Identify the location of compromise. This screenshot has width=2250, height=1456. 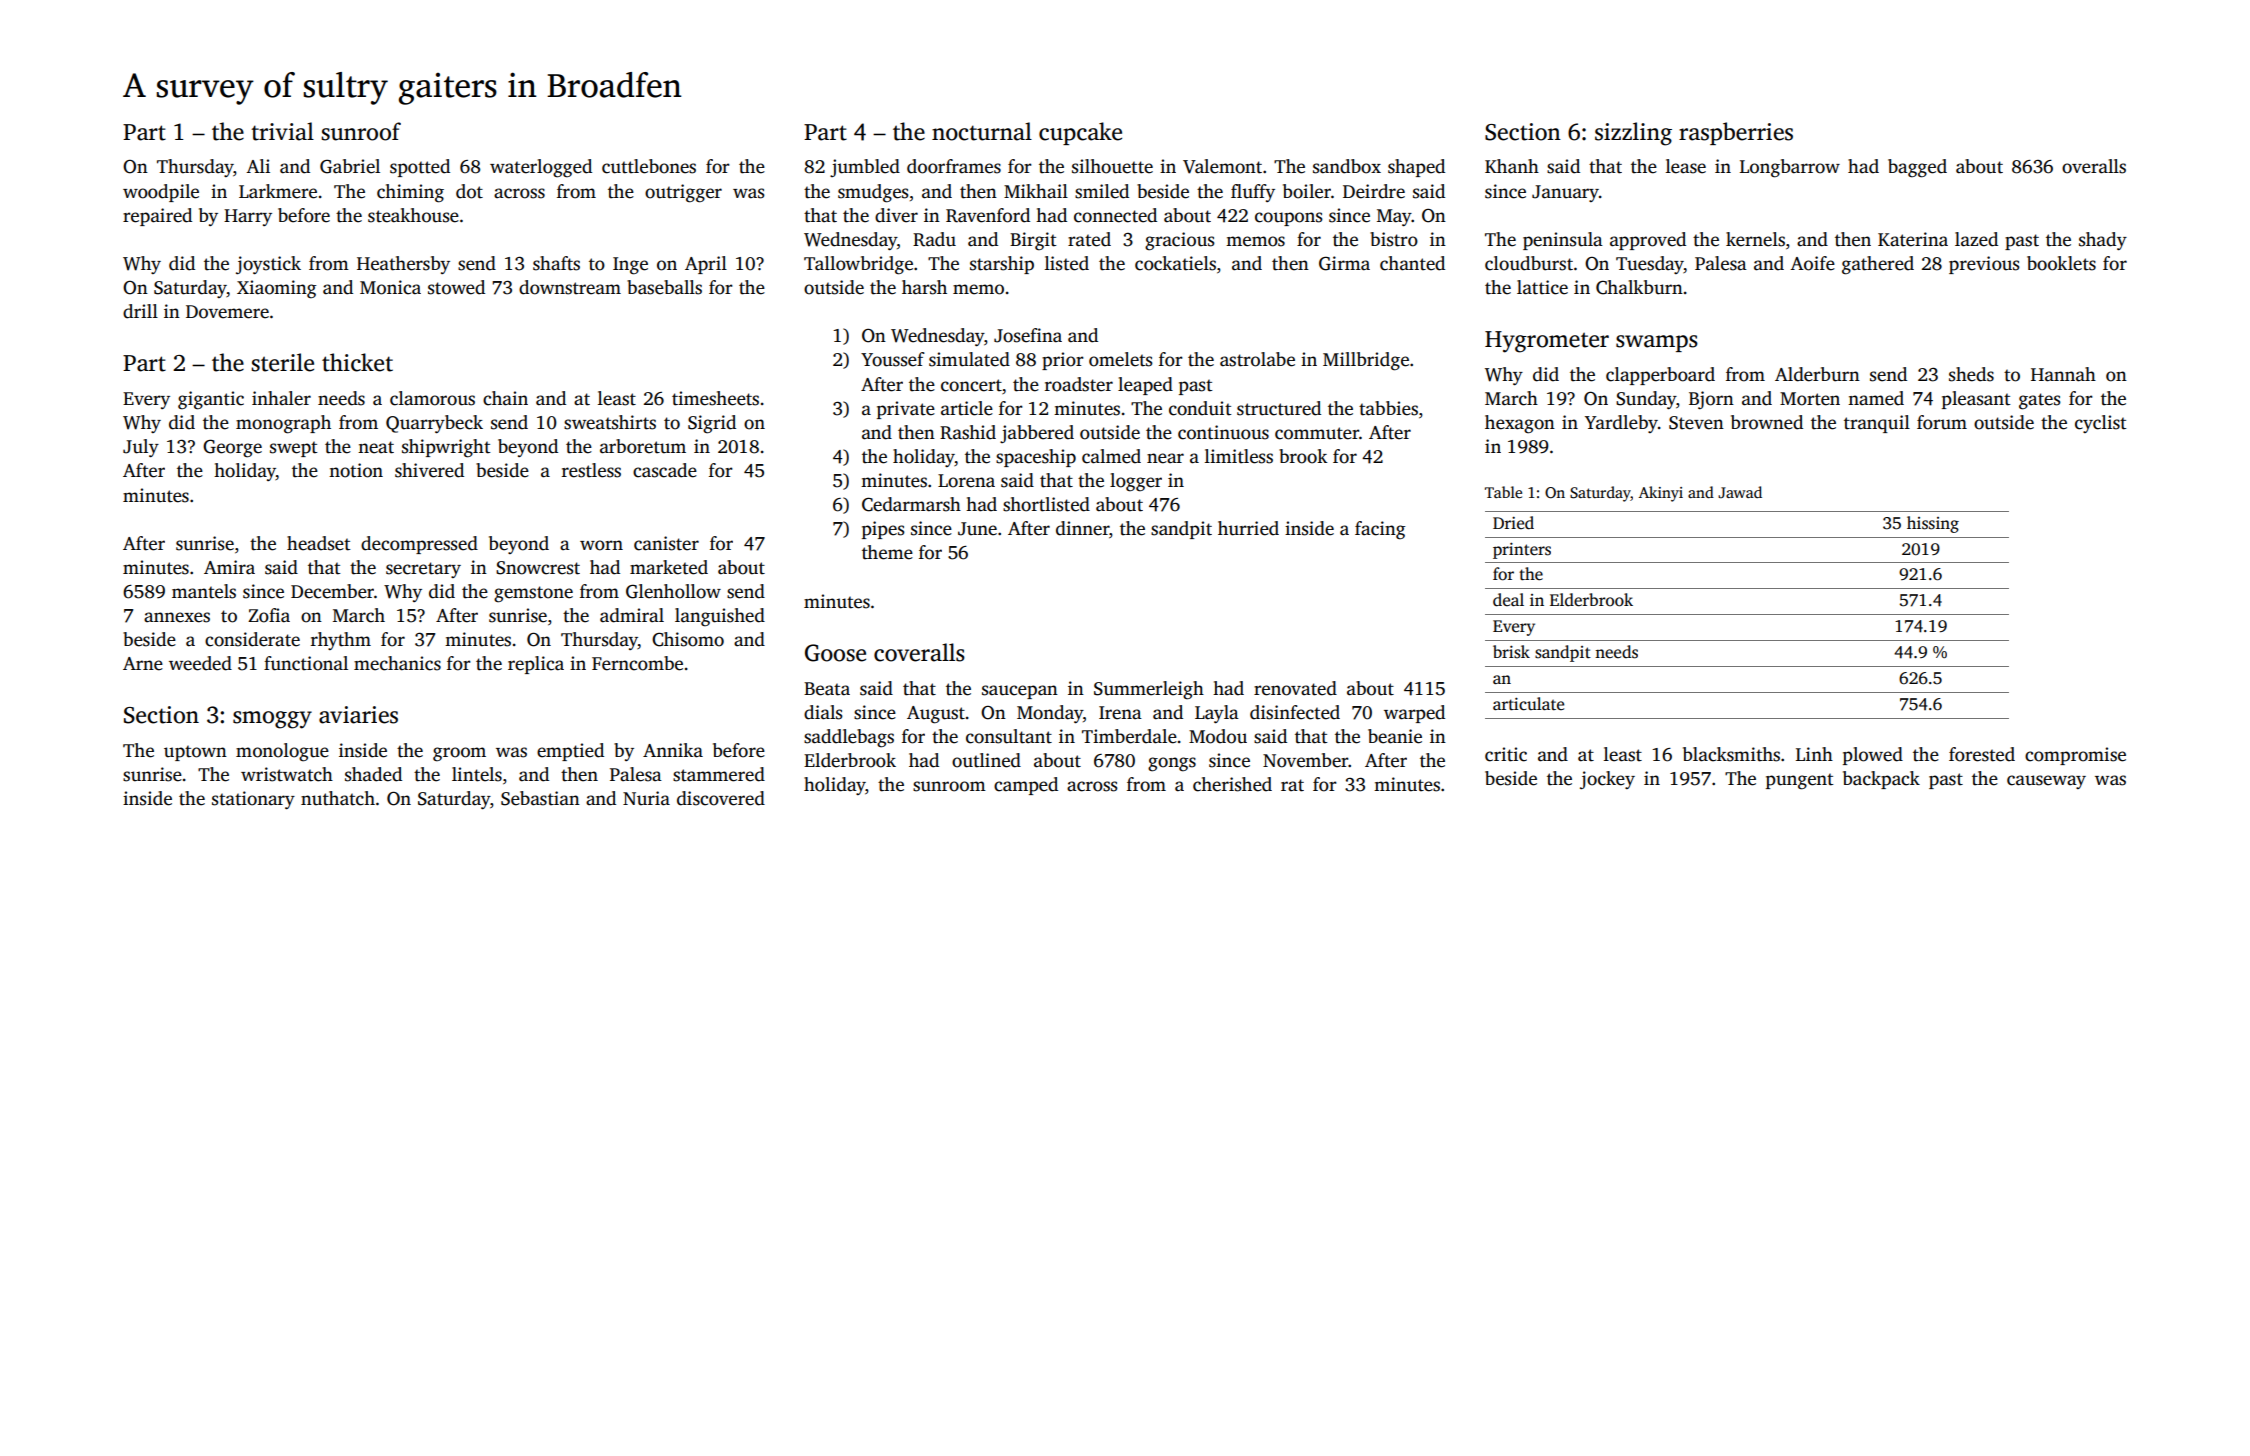
(2075, 756).
